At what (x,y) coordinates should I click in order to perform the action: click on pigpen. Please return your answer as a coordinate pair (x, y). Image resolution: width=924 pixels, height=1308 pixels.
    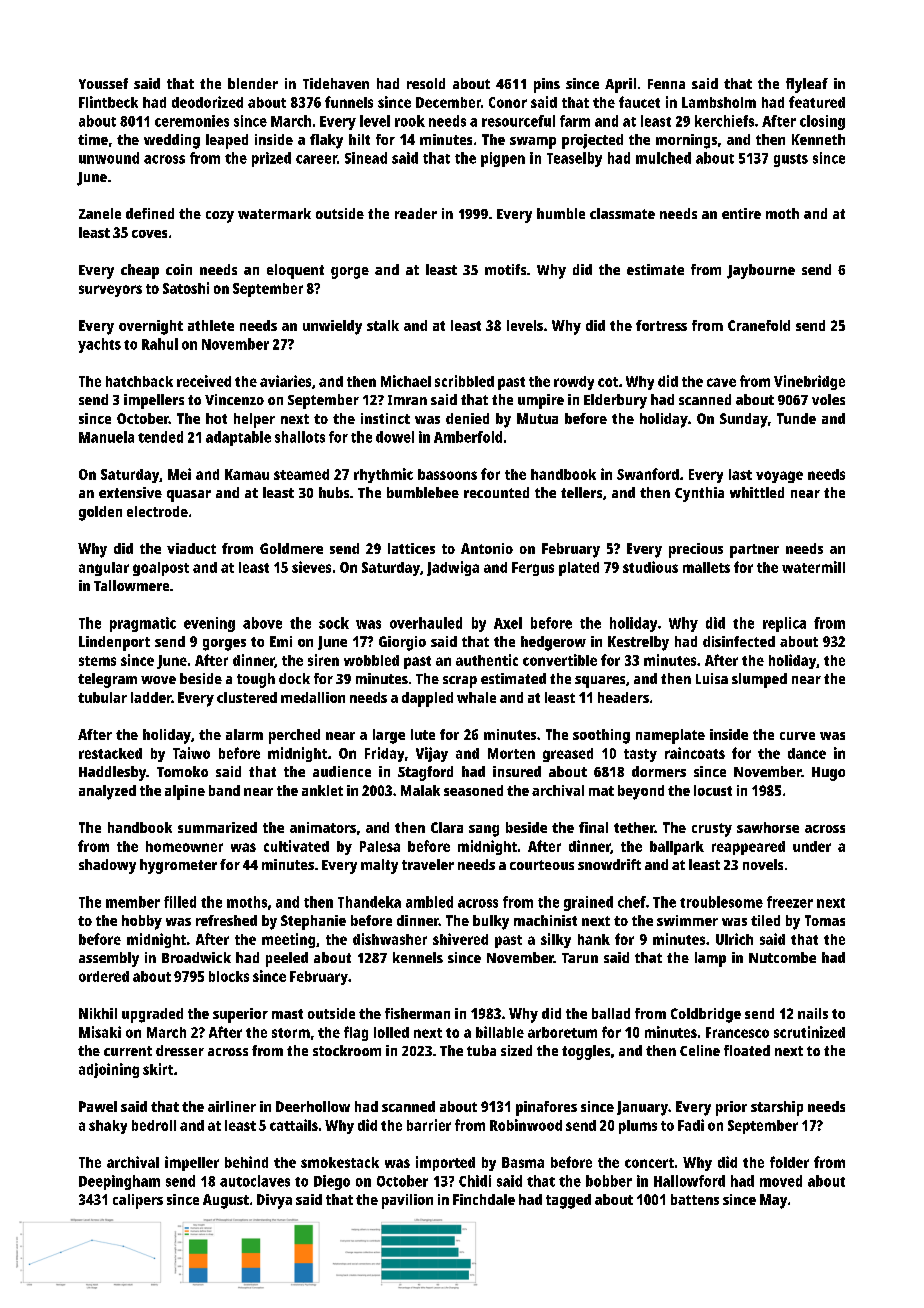
    Looking at the image, I should click on (503, 159).
